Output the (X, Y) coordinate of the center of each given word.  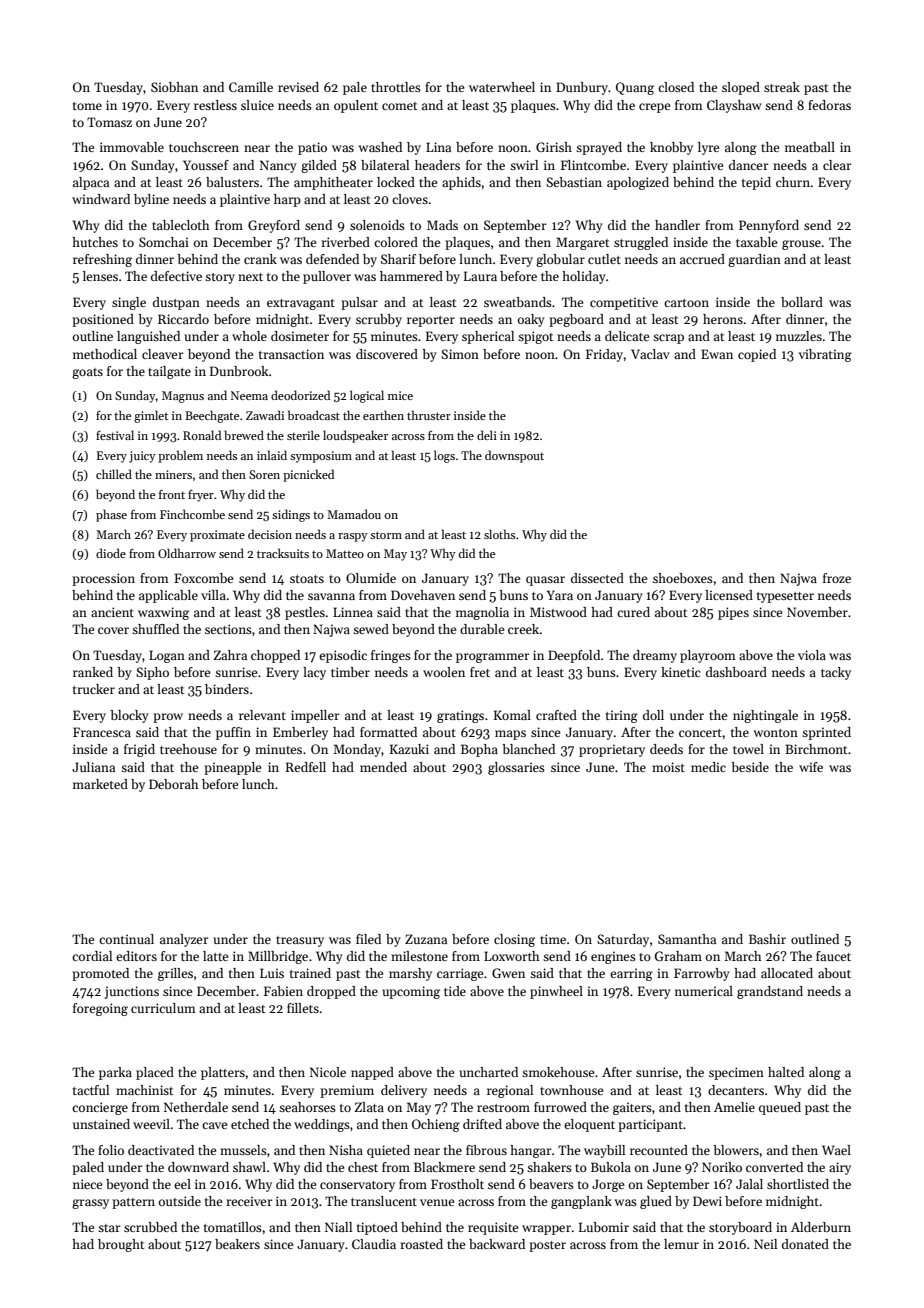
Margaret (582, 243)
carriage (460, 974)
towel (748, 749)
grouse (801, 245)
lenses (100, 276)
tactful (91, 1090)
